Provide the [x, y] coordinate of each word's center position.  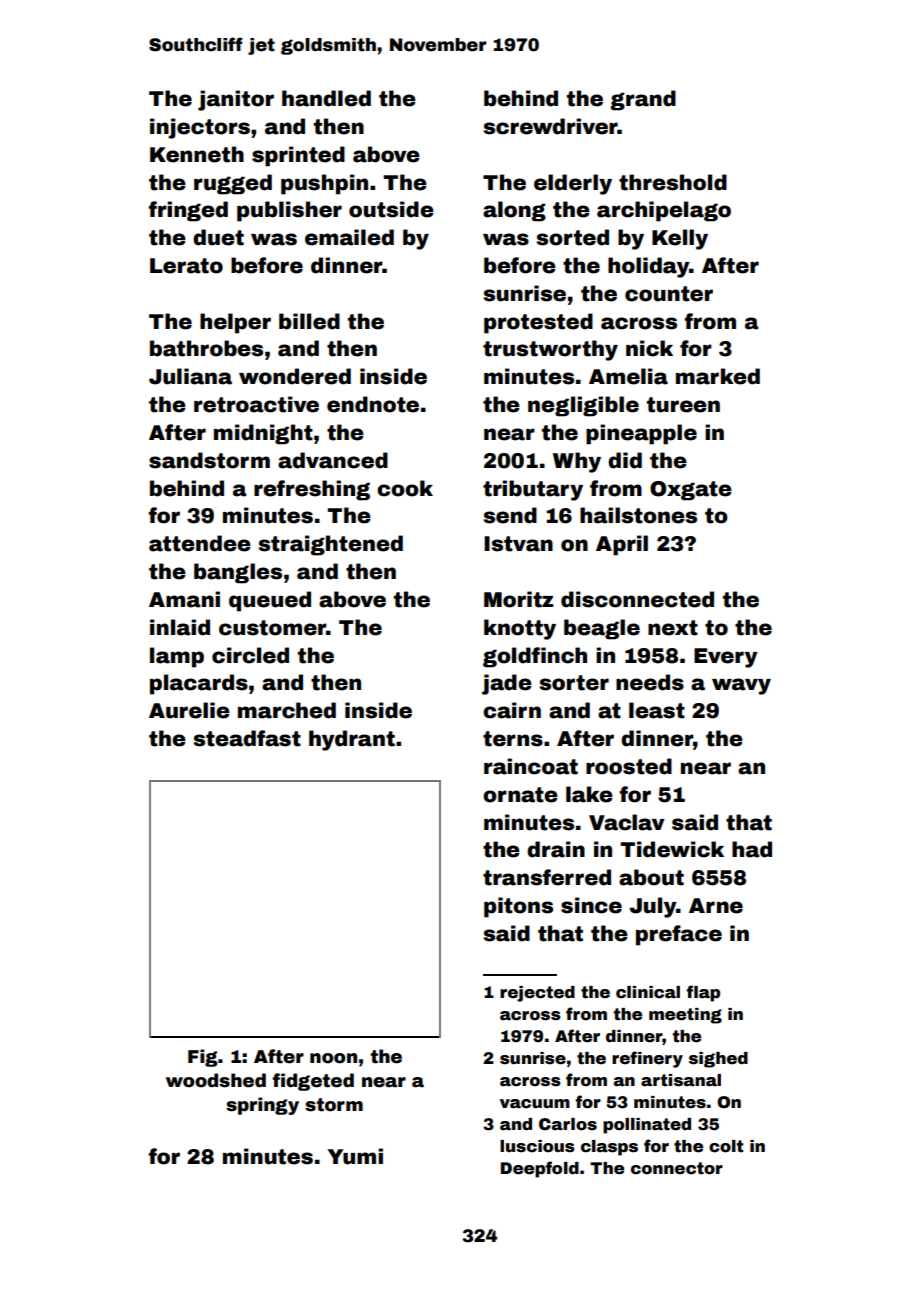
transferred [547, 877]
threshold [673, 182]
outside [391, 209]
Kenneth [197, 154]
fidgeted [313, 1082]
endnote [373, 404]
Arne [716, 906]
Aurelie [189, 710]
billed [309, 321]
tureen [683, 405]
